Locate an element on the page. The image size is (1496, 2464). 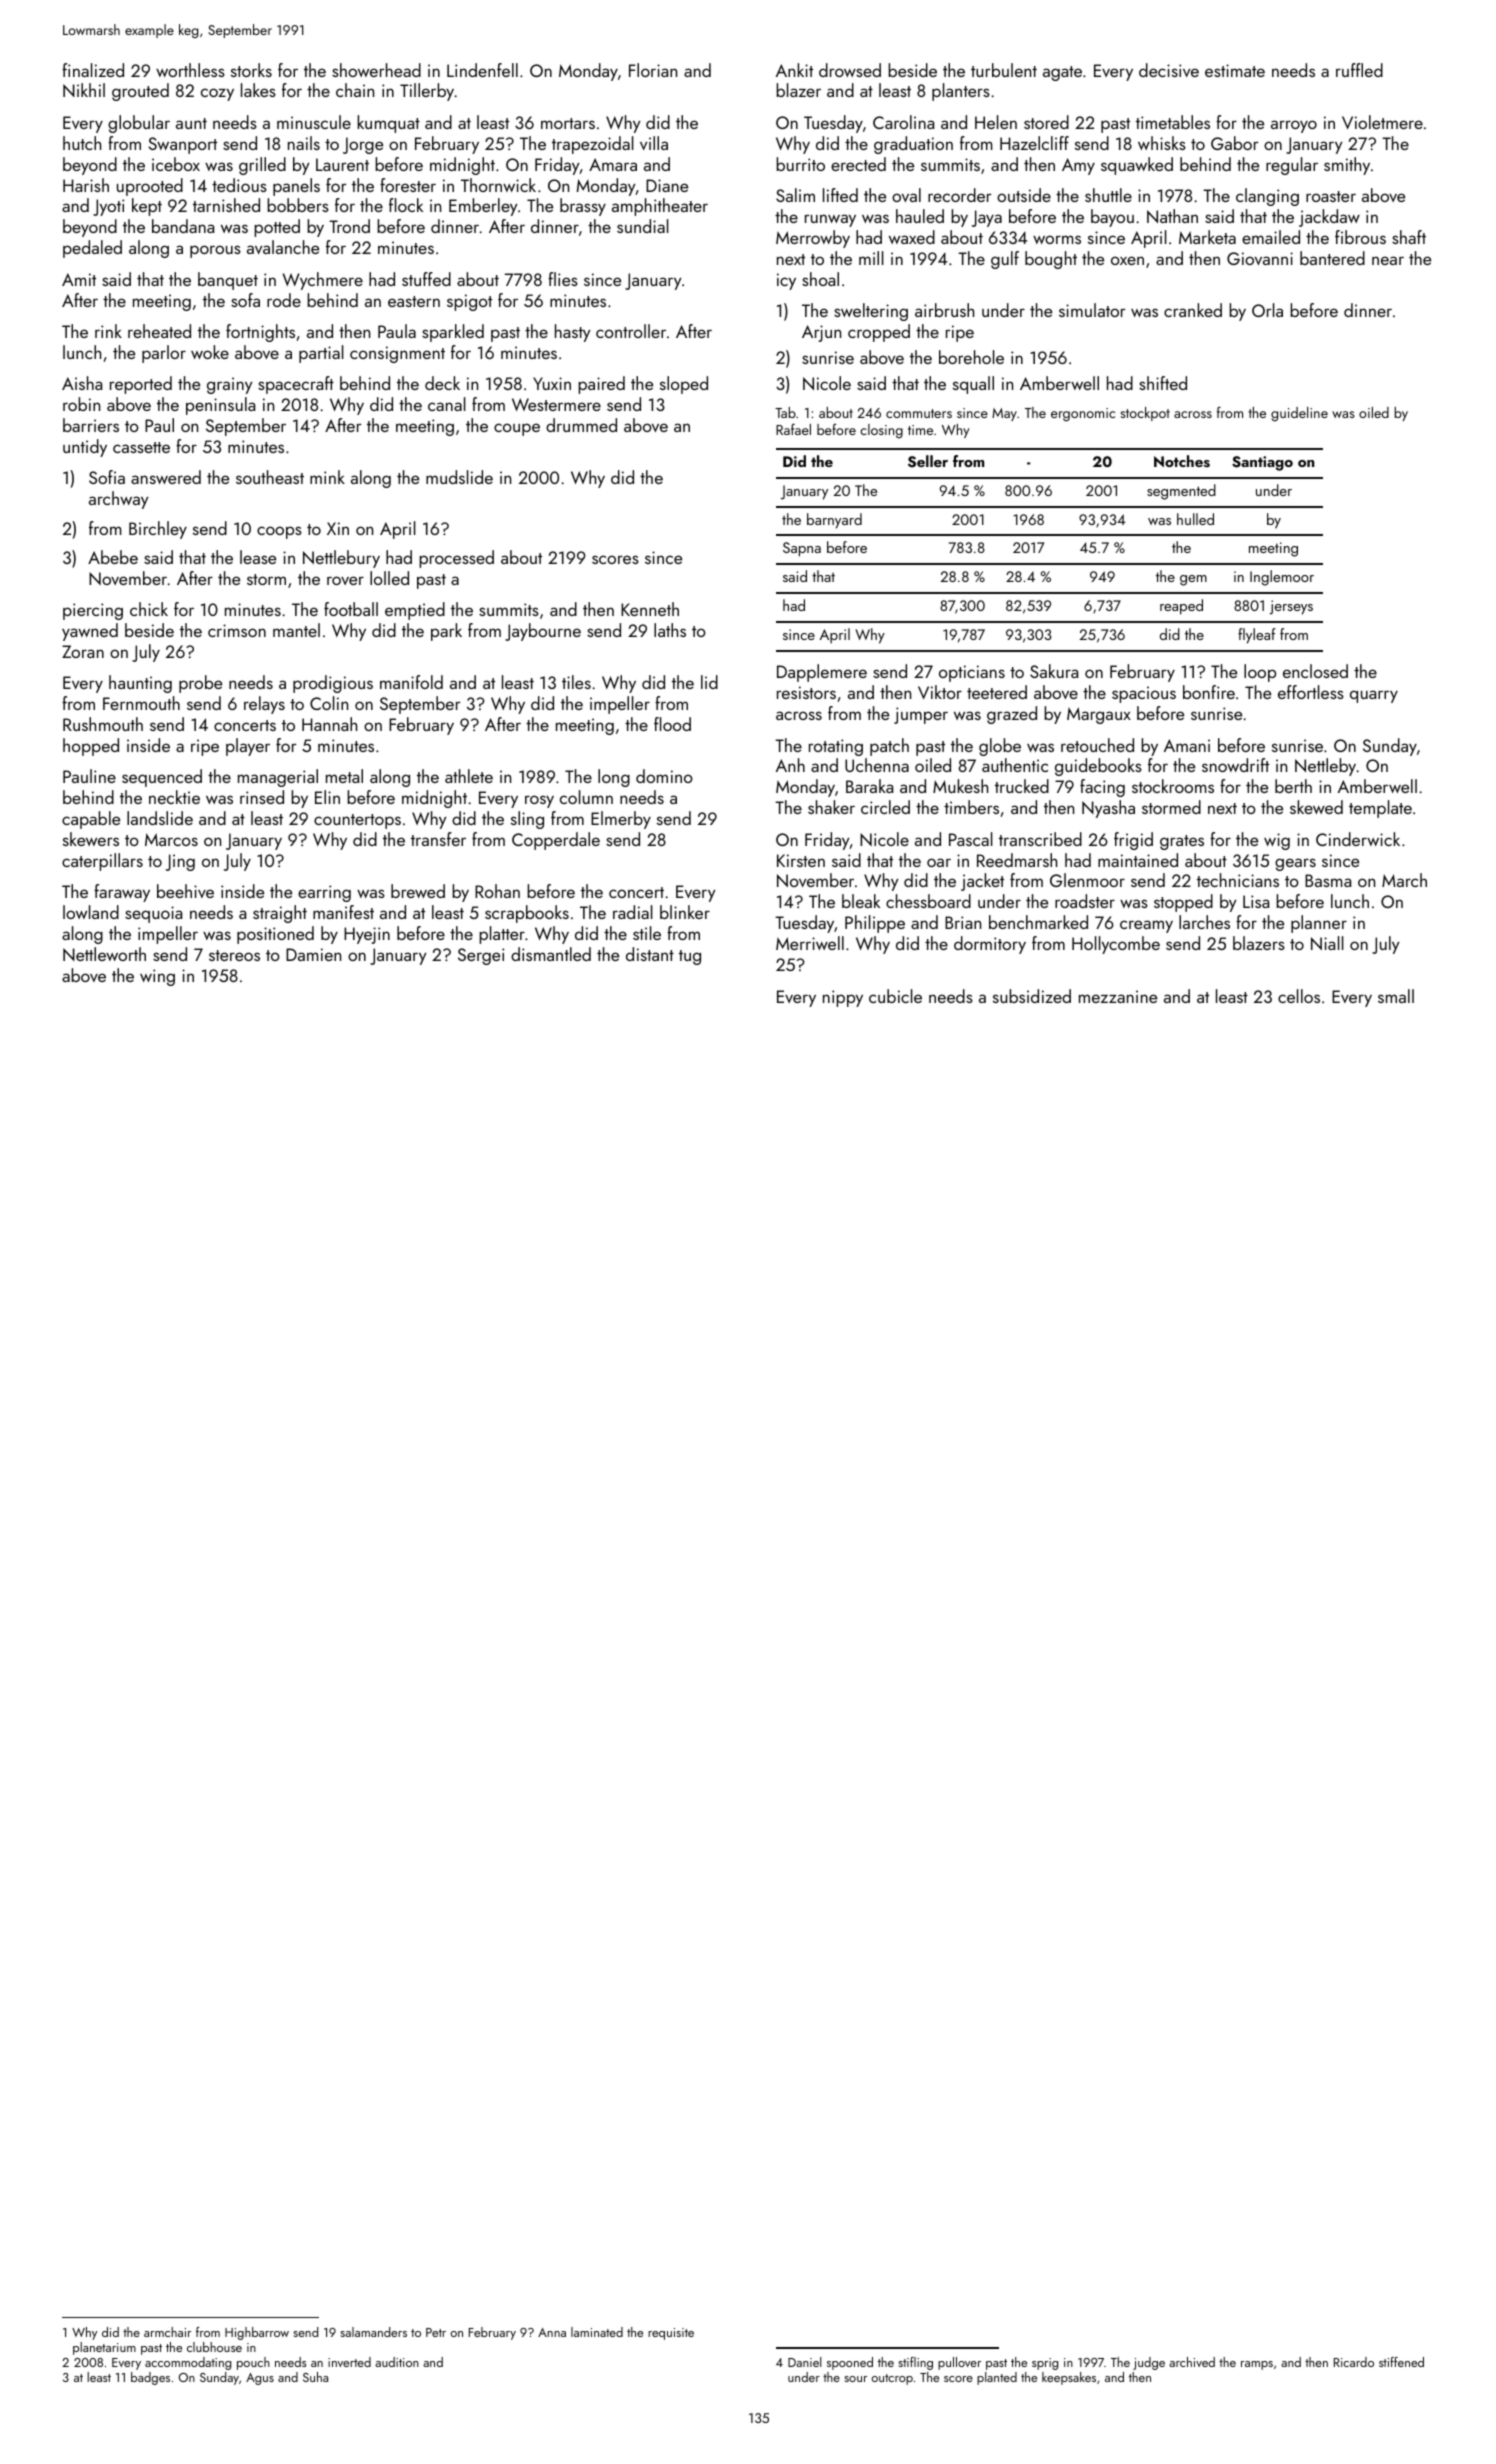
nippy is located at coordinates (843, 998).
